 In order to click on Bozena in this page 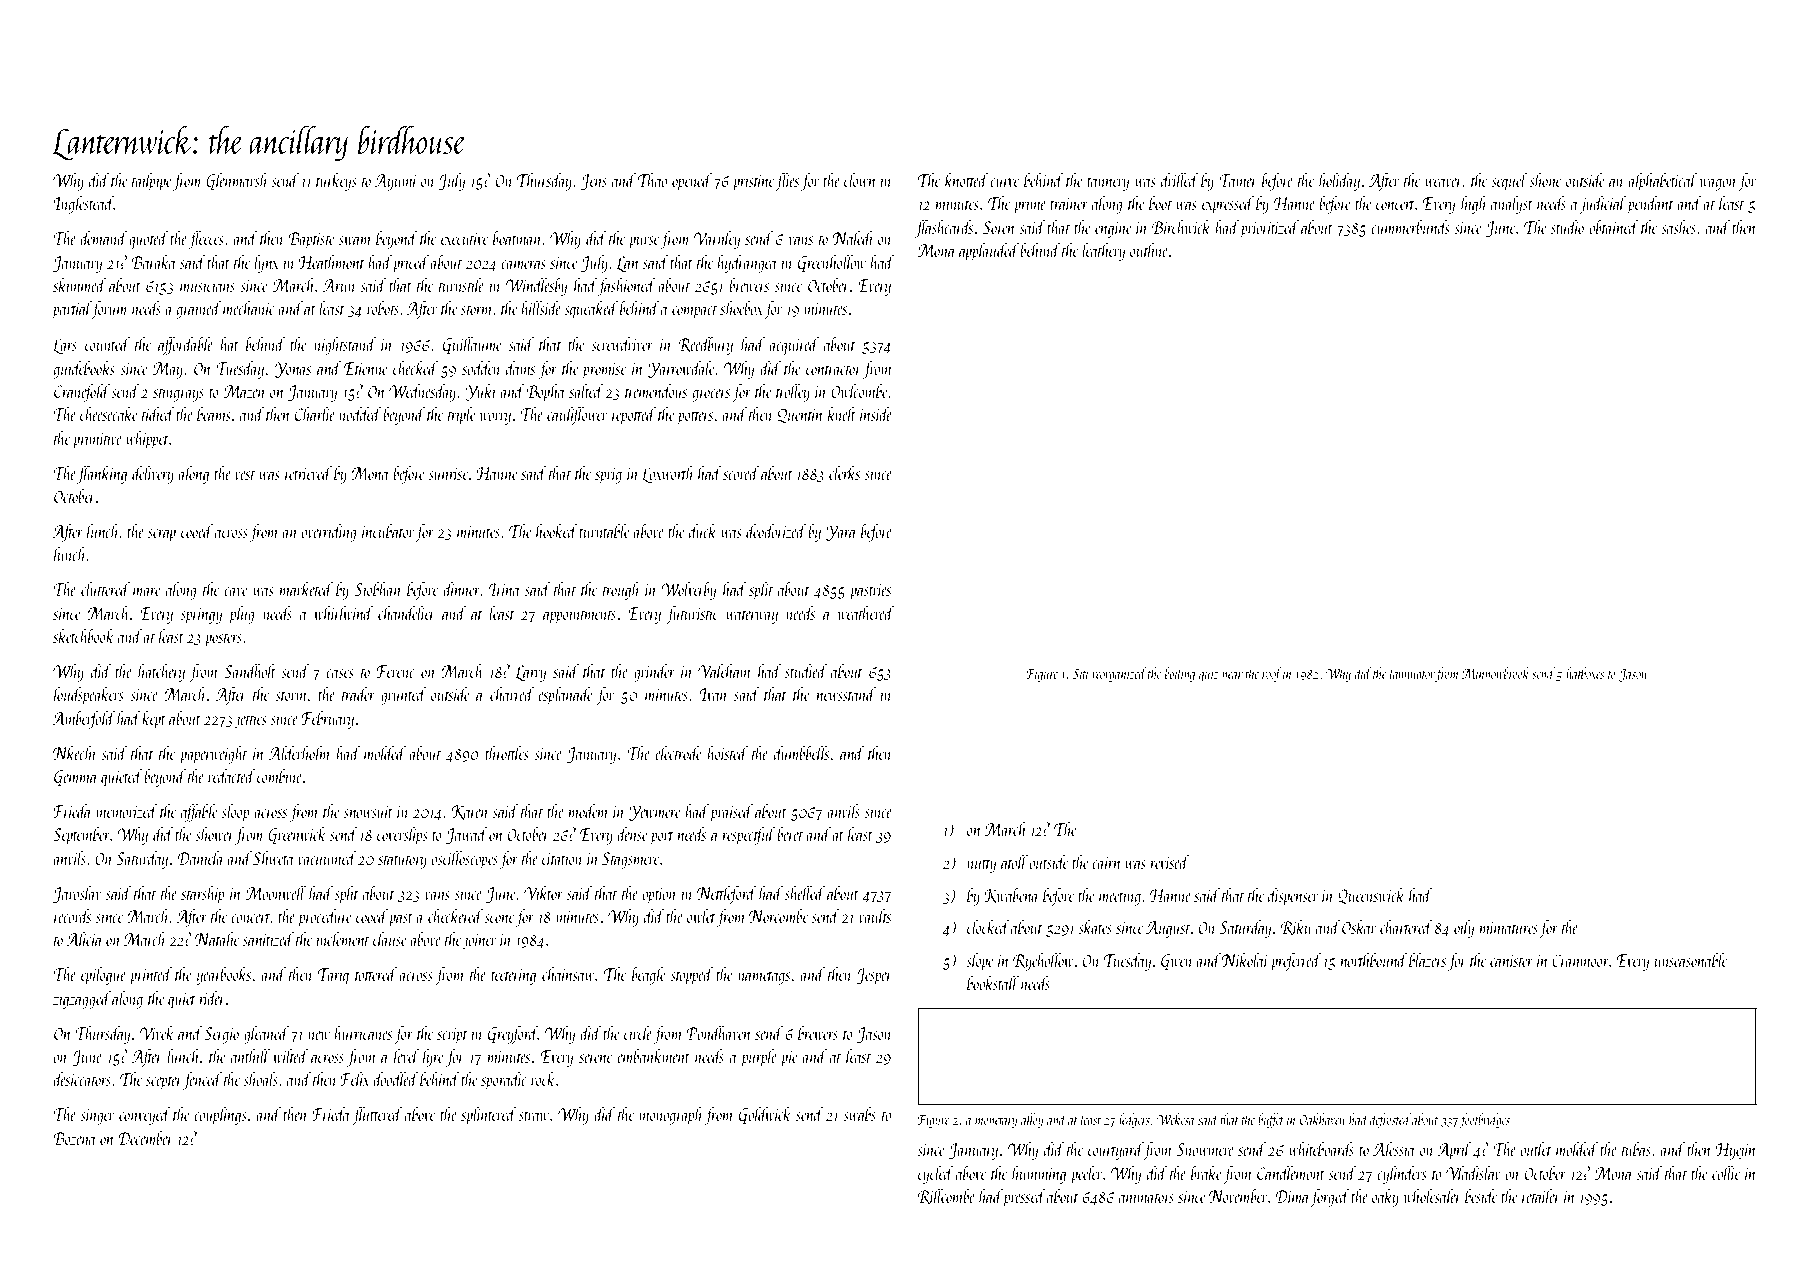, I will do `click(74, 1138)`.
